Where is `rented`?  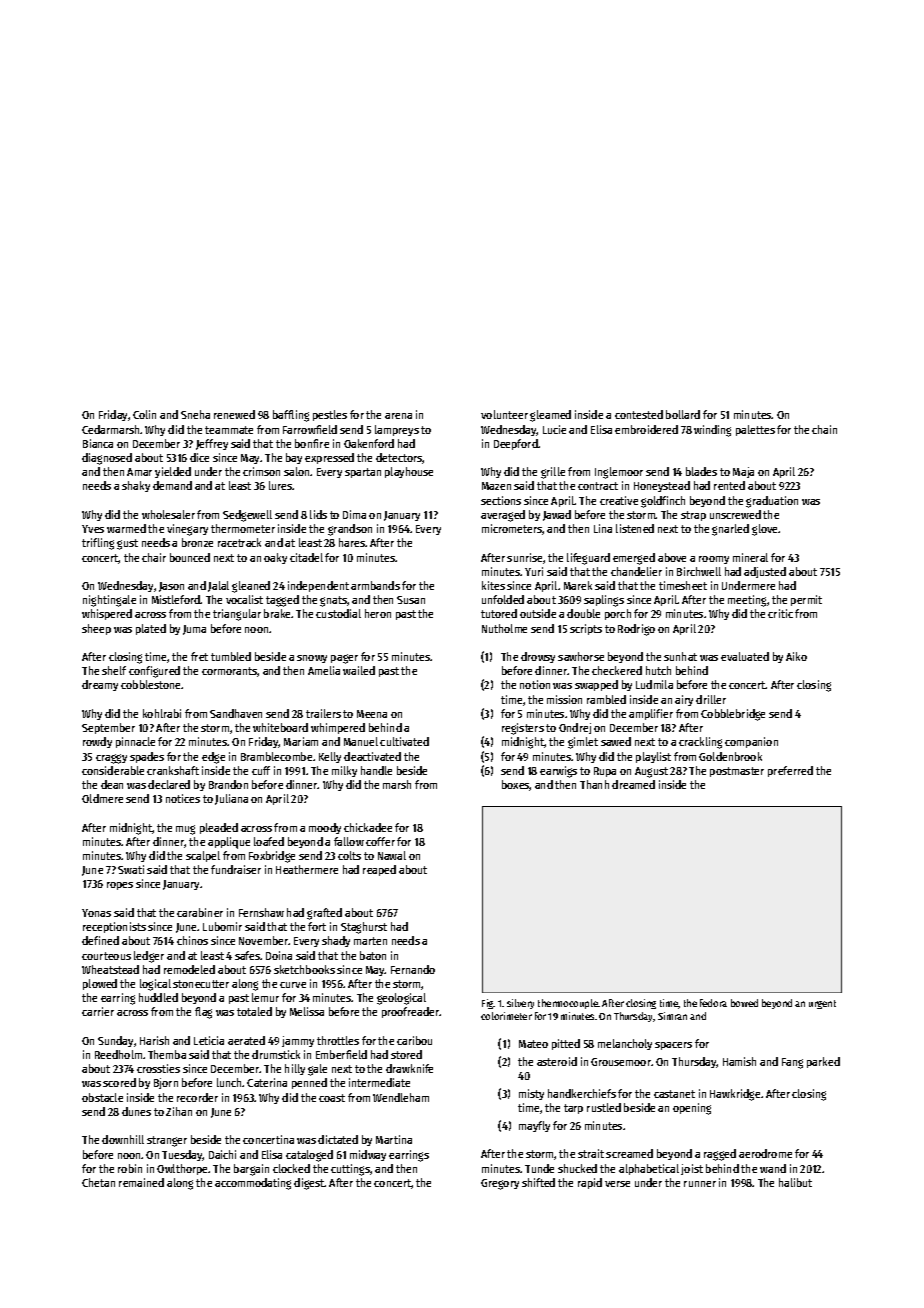
rented is located at coordinates (729, 485).
